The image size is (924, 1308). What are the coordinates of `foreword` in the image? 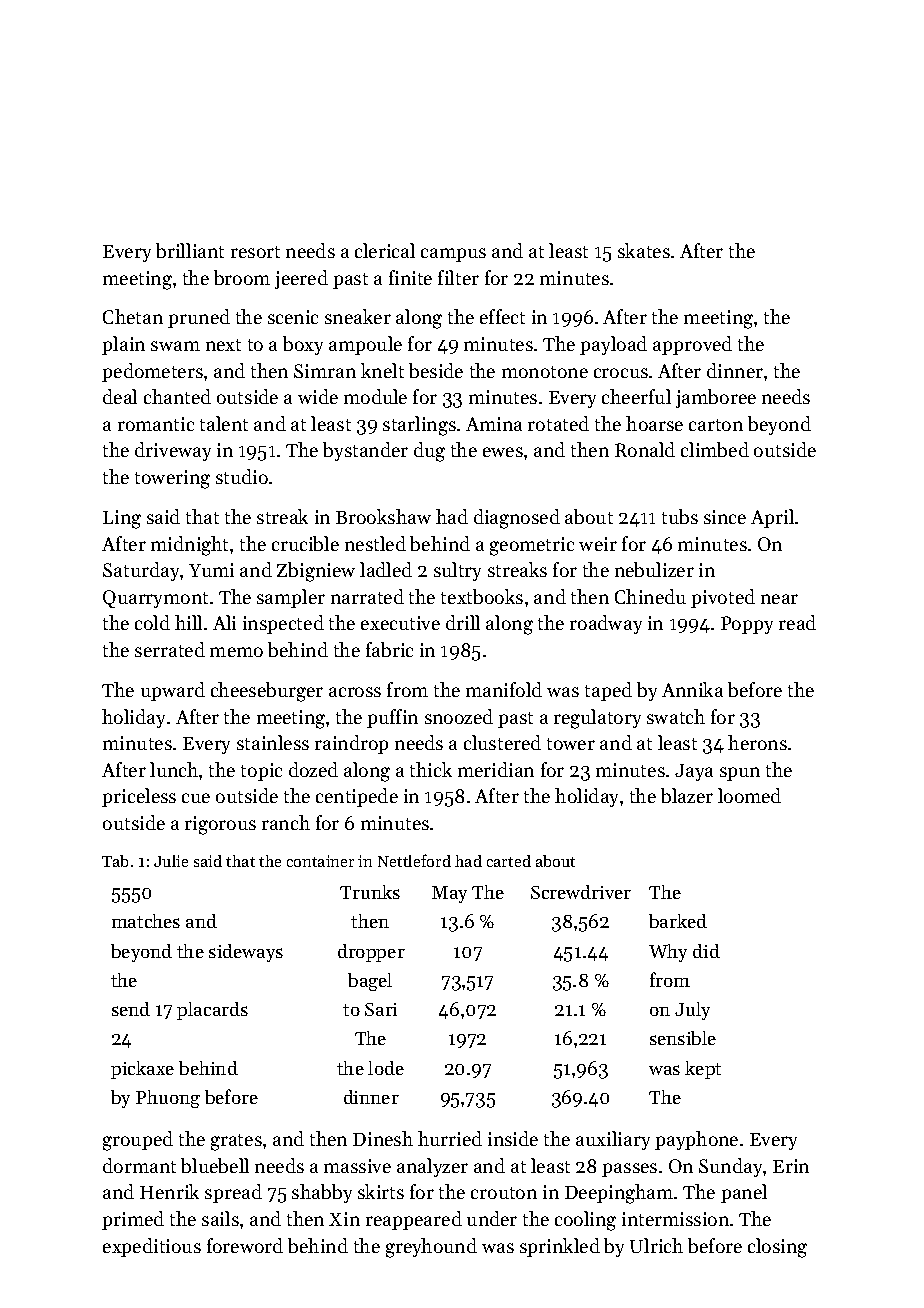 It's located at (245, 1245).
